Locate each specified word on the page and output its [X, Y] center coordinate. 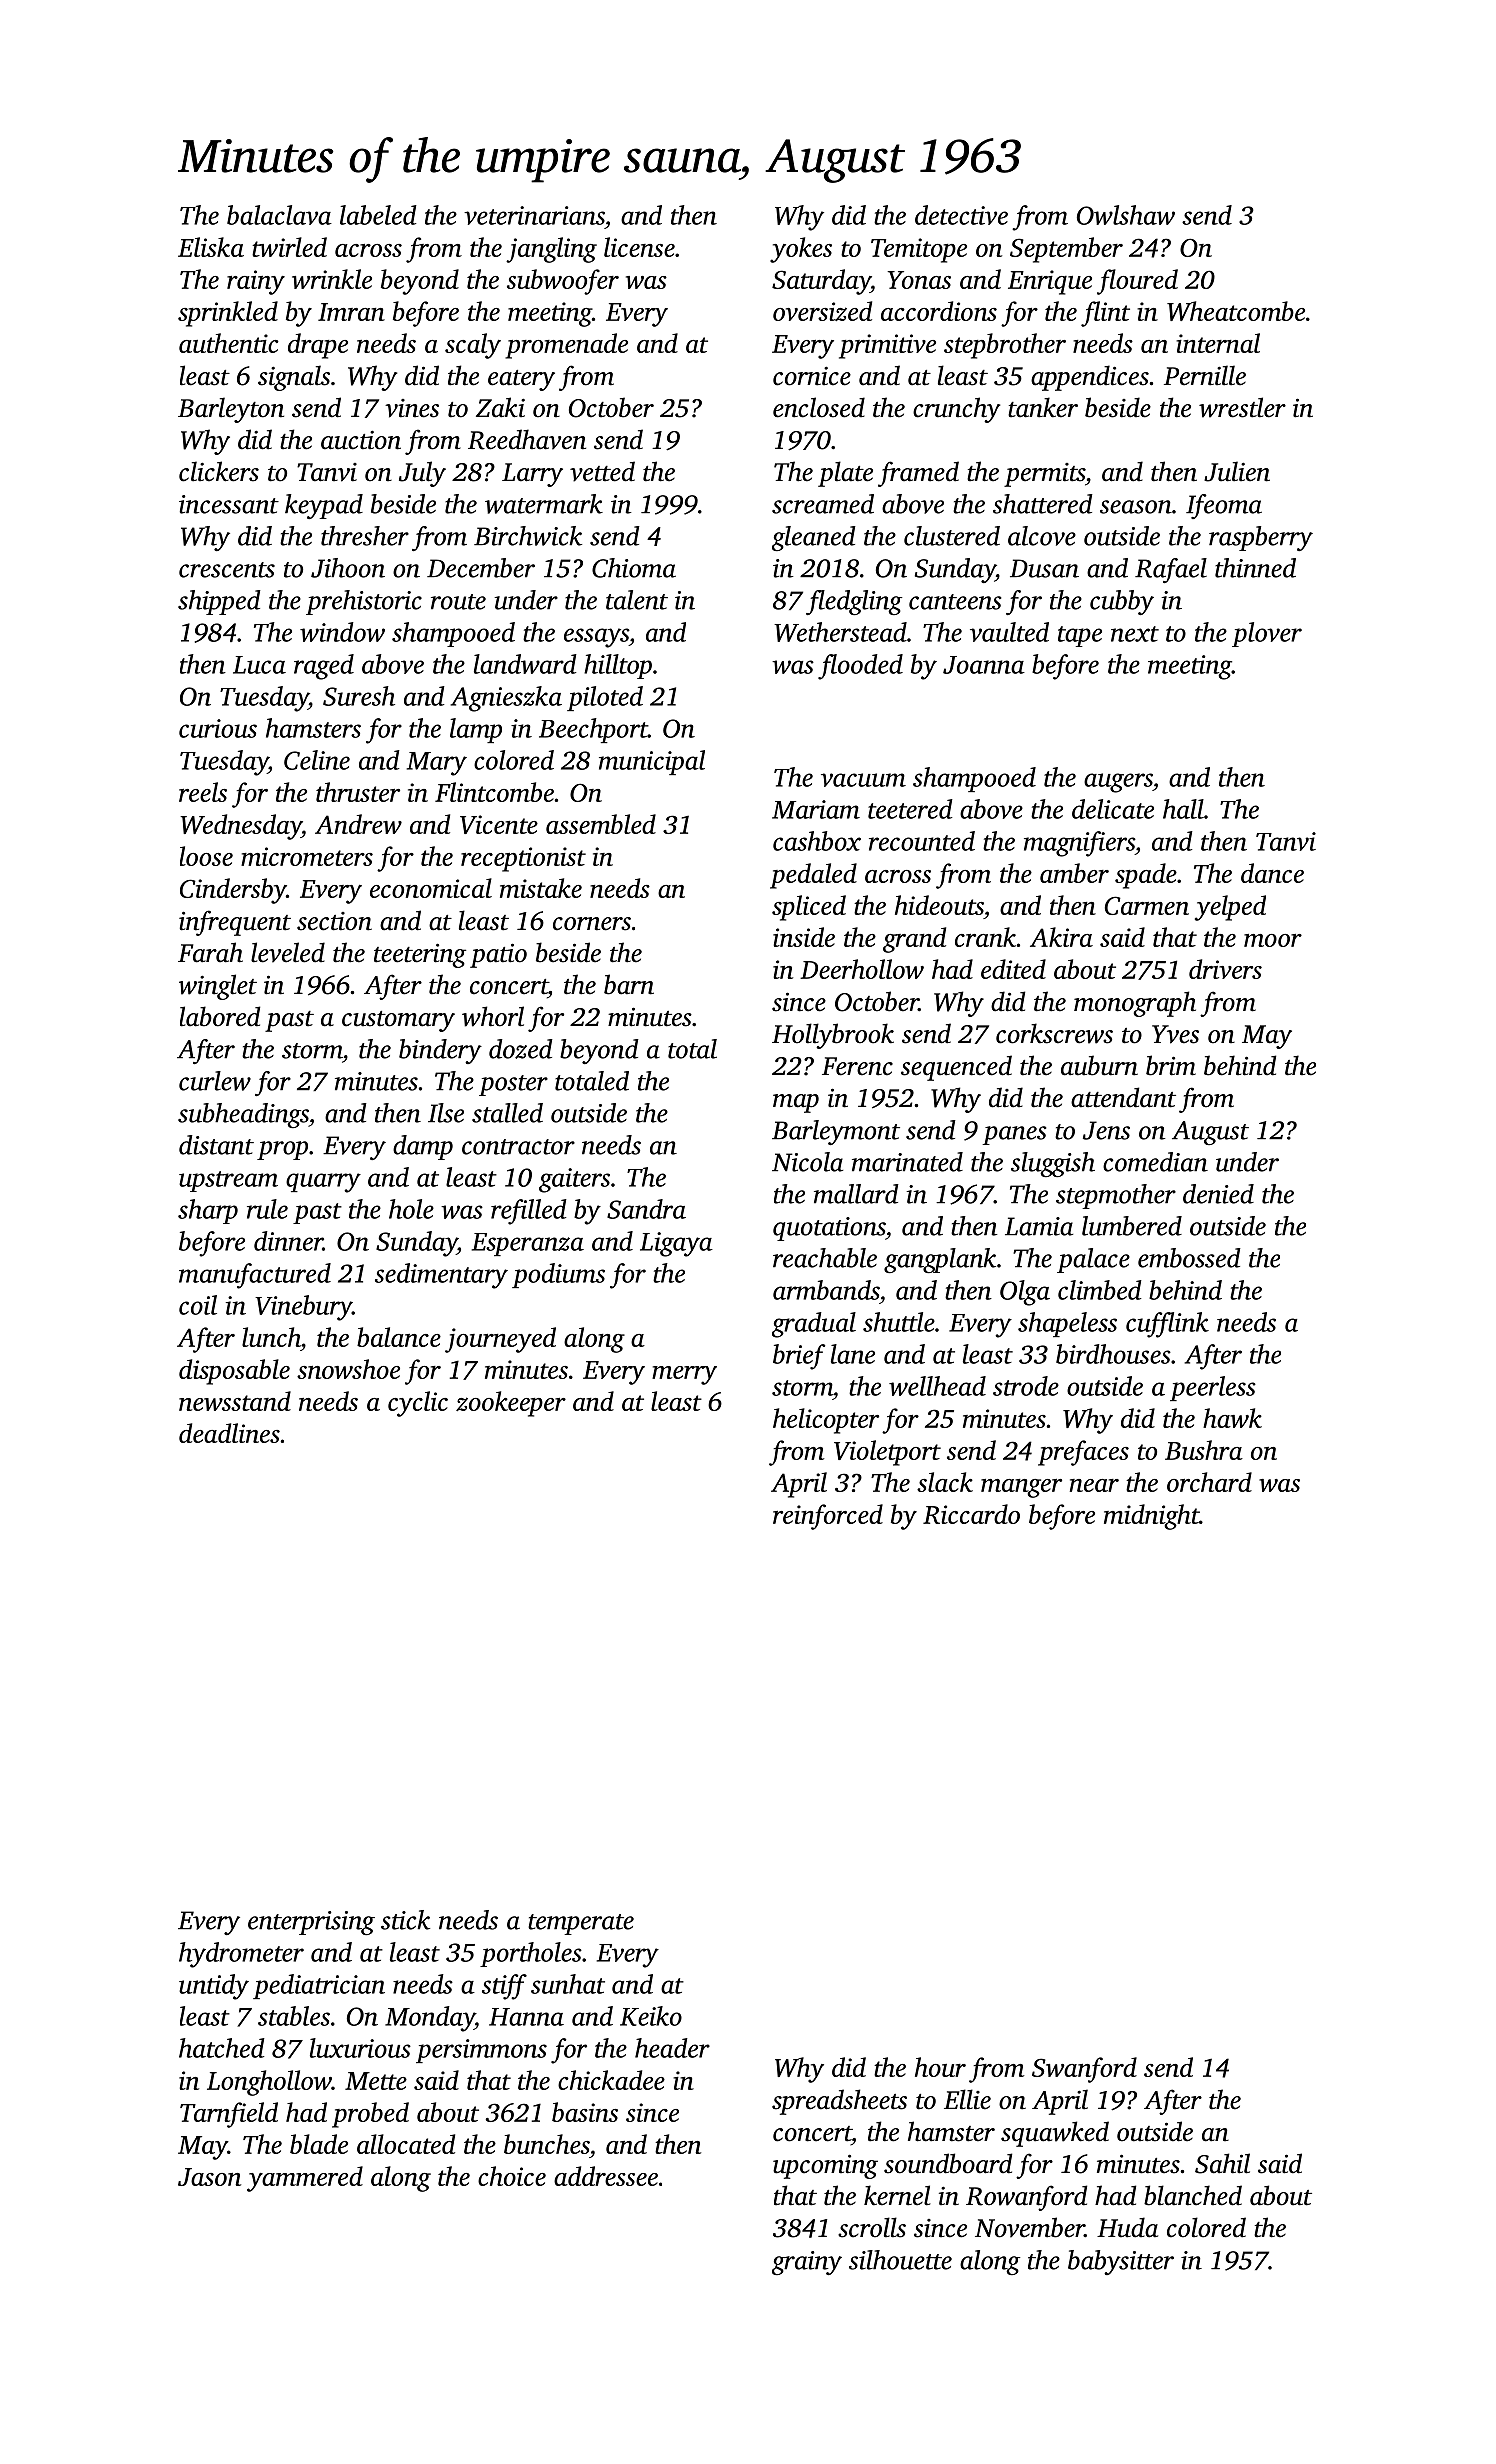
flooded [860, 667]
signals [294, 378]
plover [1267, 634]
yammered [305, 2179]
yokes [801, 250]
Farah [210, 952]
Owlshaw [1126, 215]
